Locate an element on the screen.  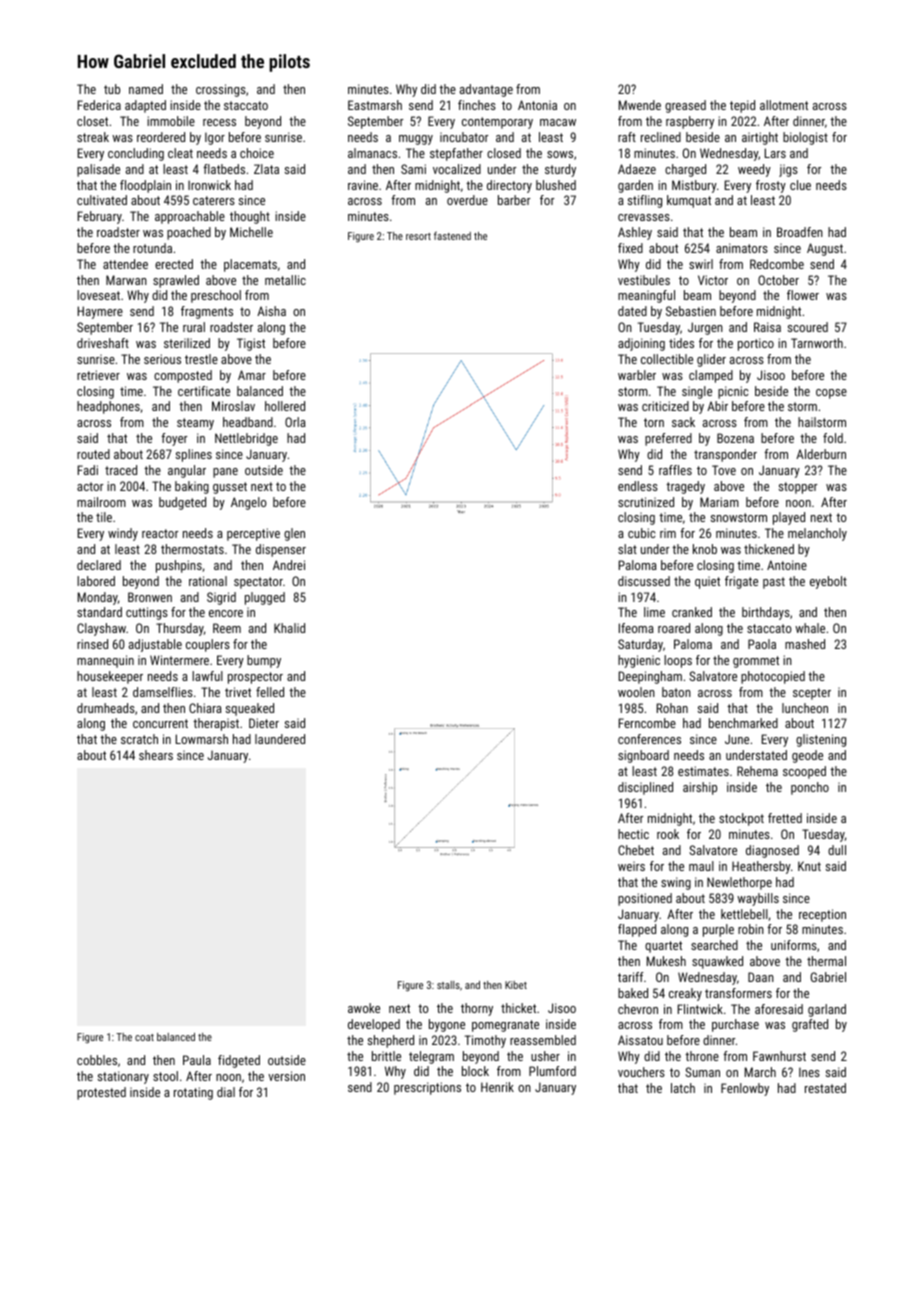
Mwende is located at coordinates (640, 105).
